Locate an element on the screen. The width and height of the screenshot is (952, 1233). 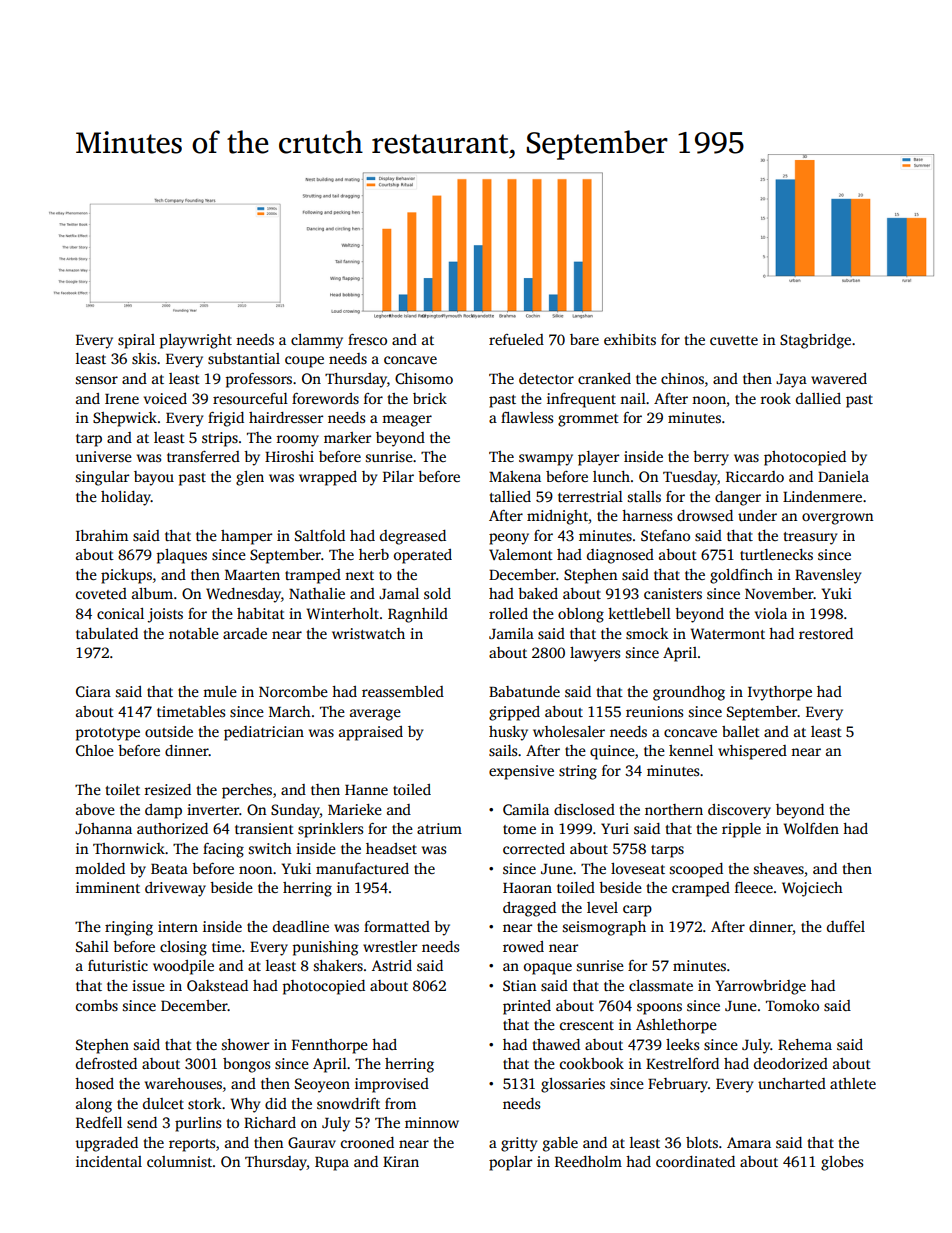
tome is located at coordinates (519, 829).
